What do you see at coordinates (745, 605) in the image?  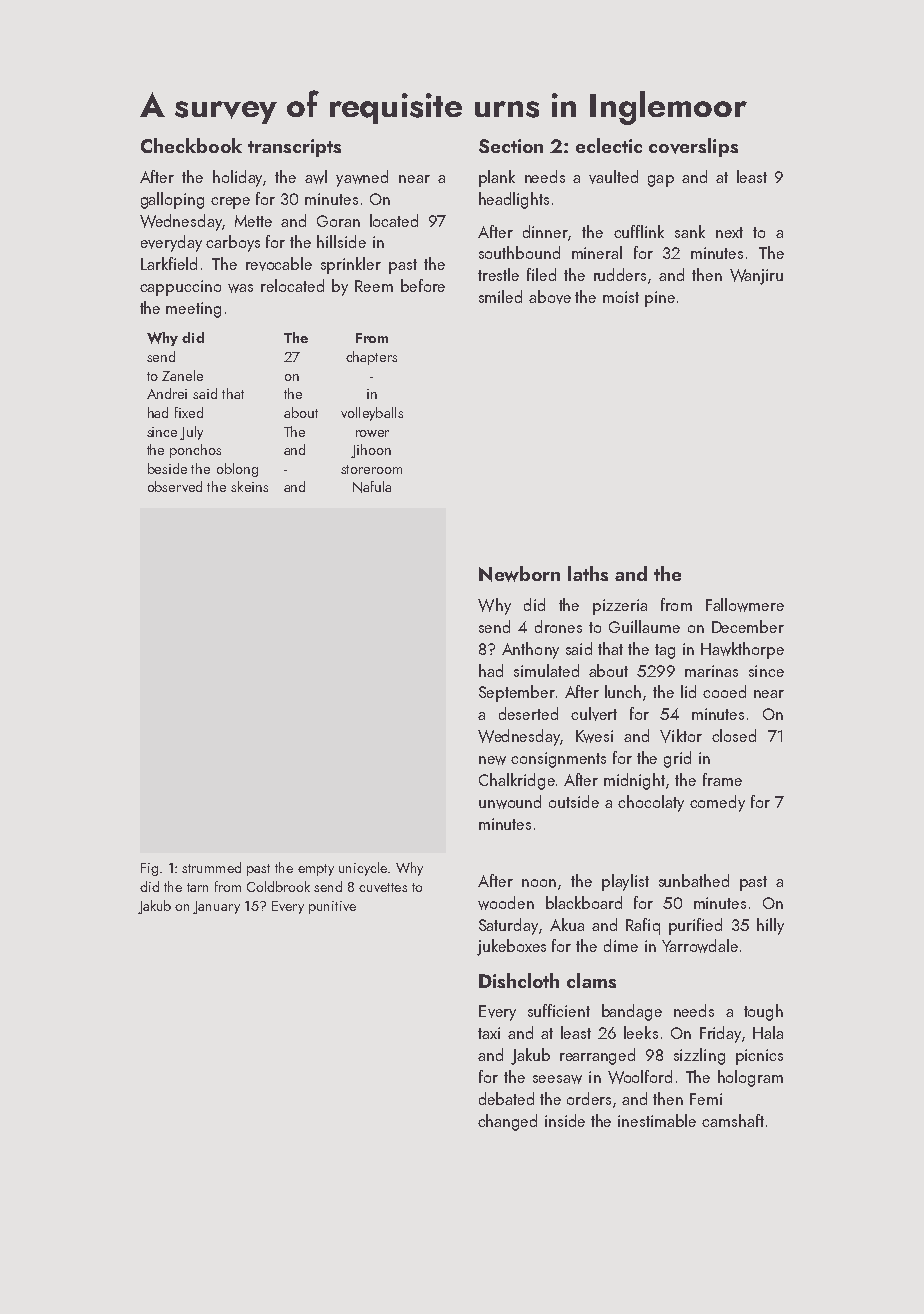 I see `Fallowmere` at bounding box center [745, 605].
